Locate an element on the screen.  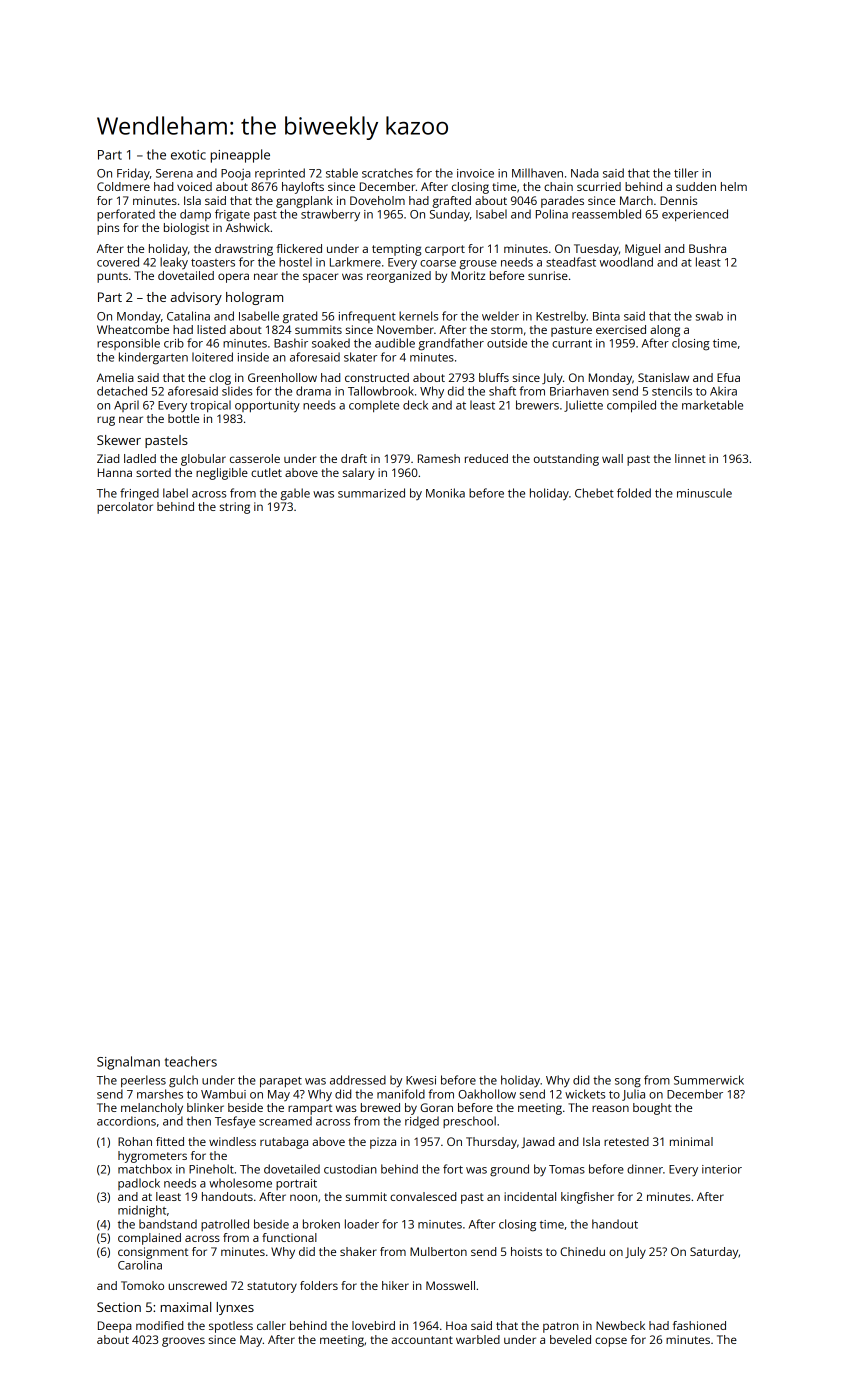
percolator is located at coordinates (125, 508).
